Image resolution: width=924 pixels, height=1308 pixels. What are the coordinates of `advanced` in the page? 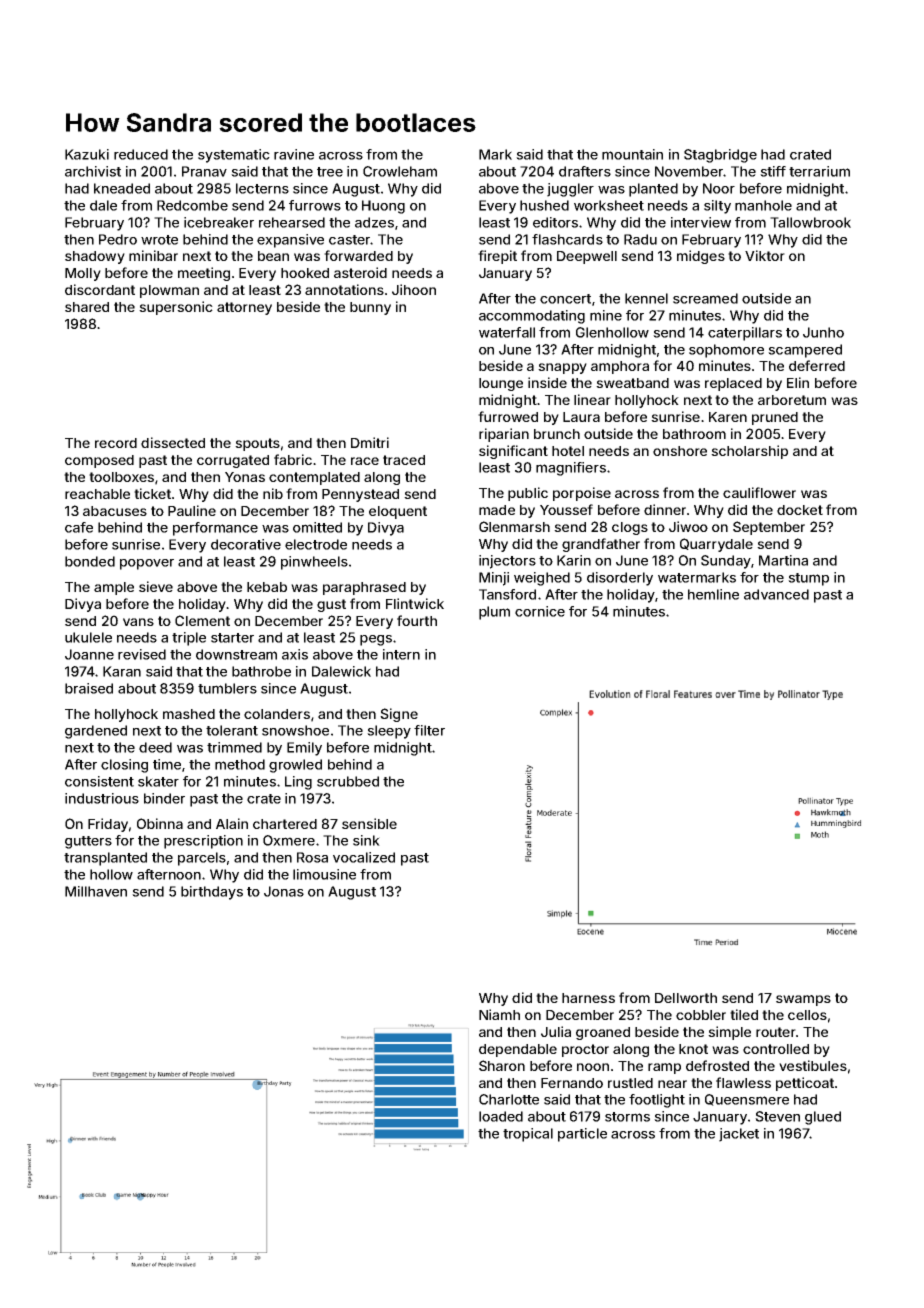 It's located at (776, 594).
